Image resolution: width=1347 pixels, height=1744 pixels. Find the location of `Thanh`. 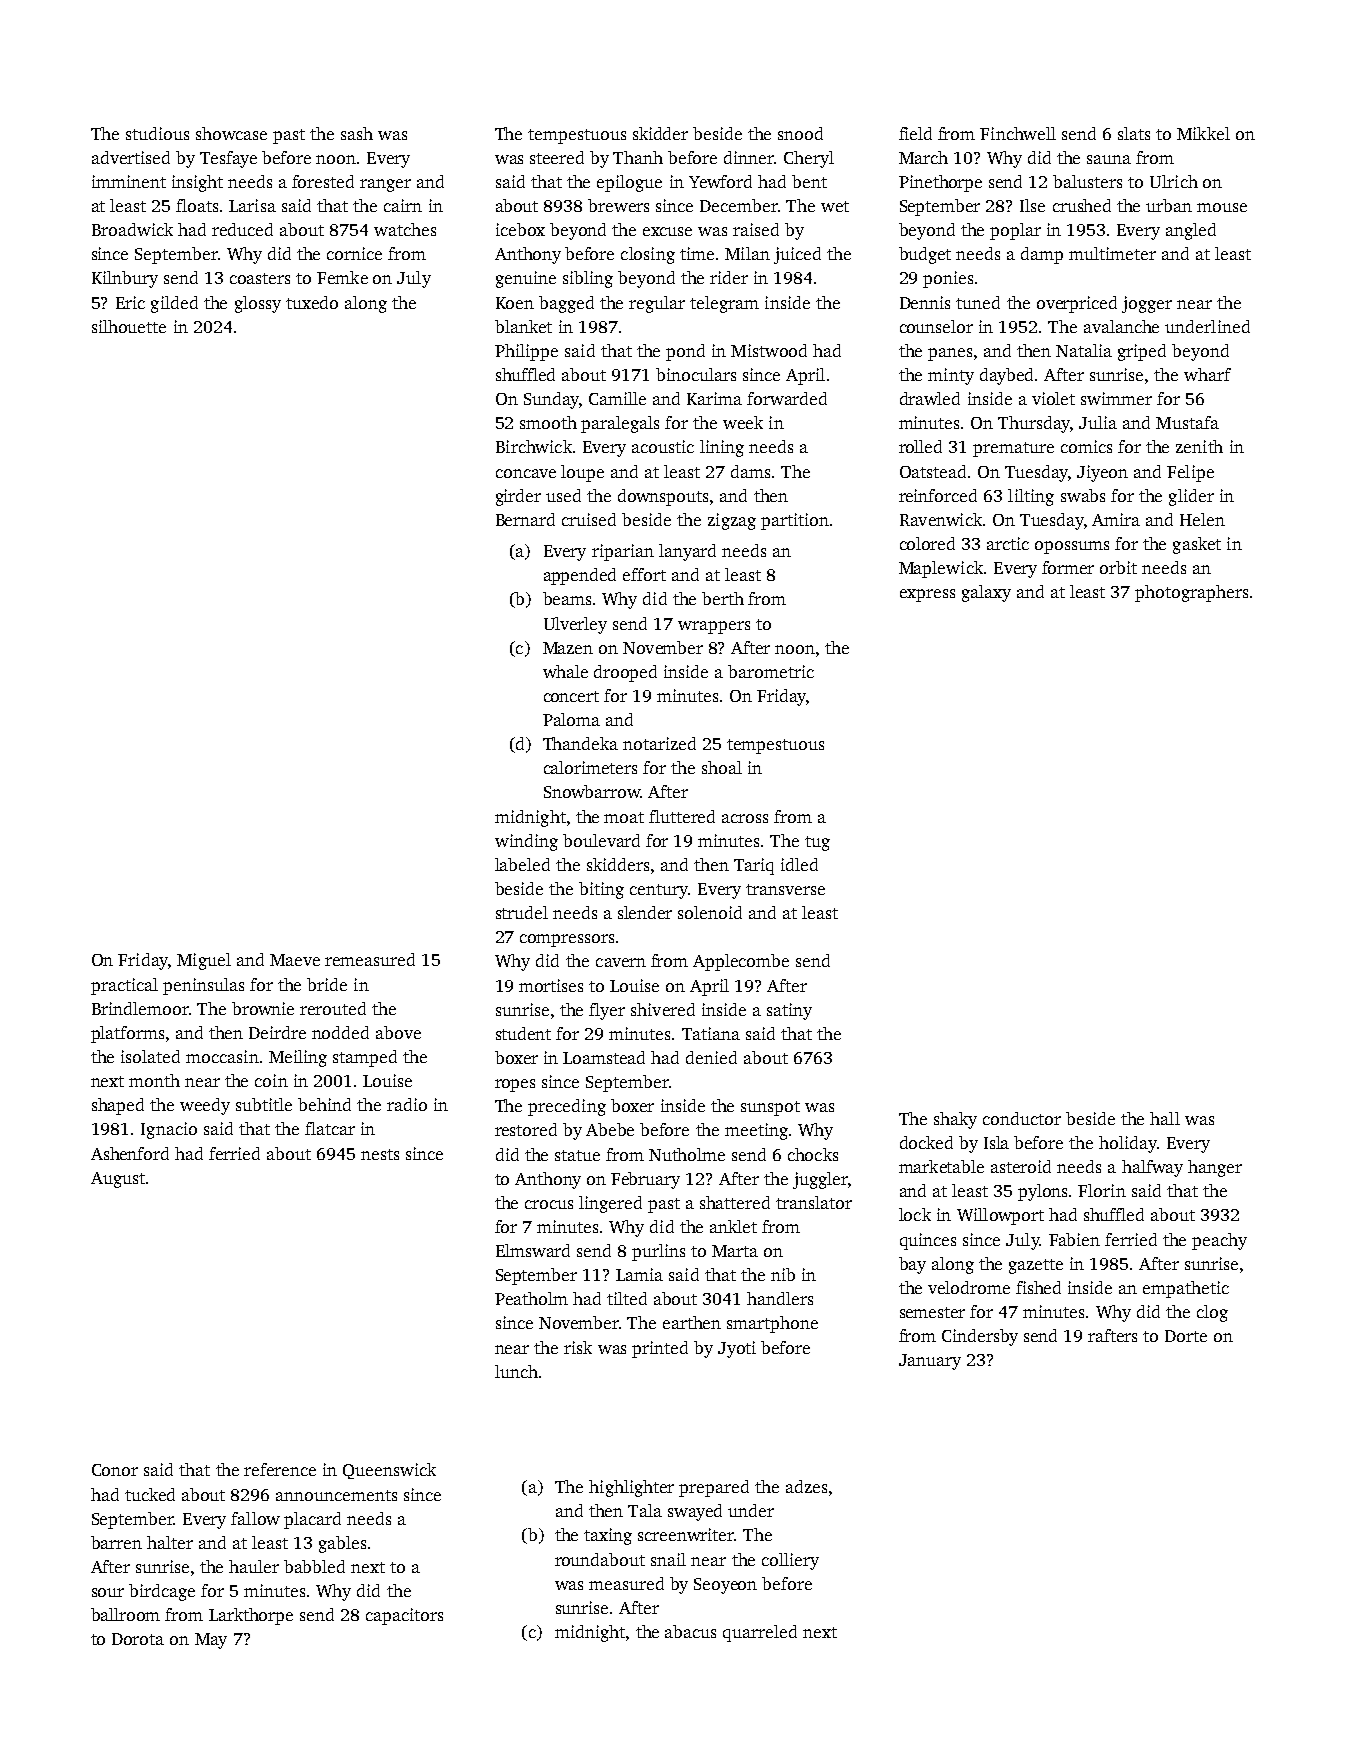

Thanh is located at coordinates (638, 157).
